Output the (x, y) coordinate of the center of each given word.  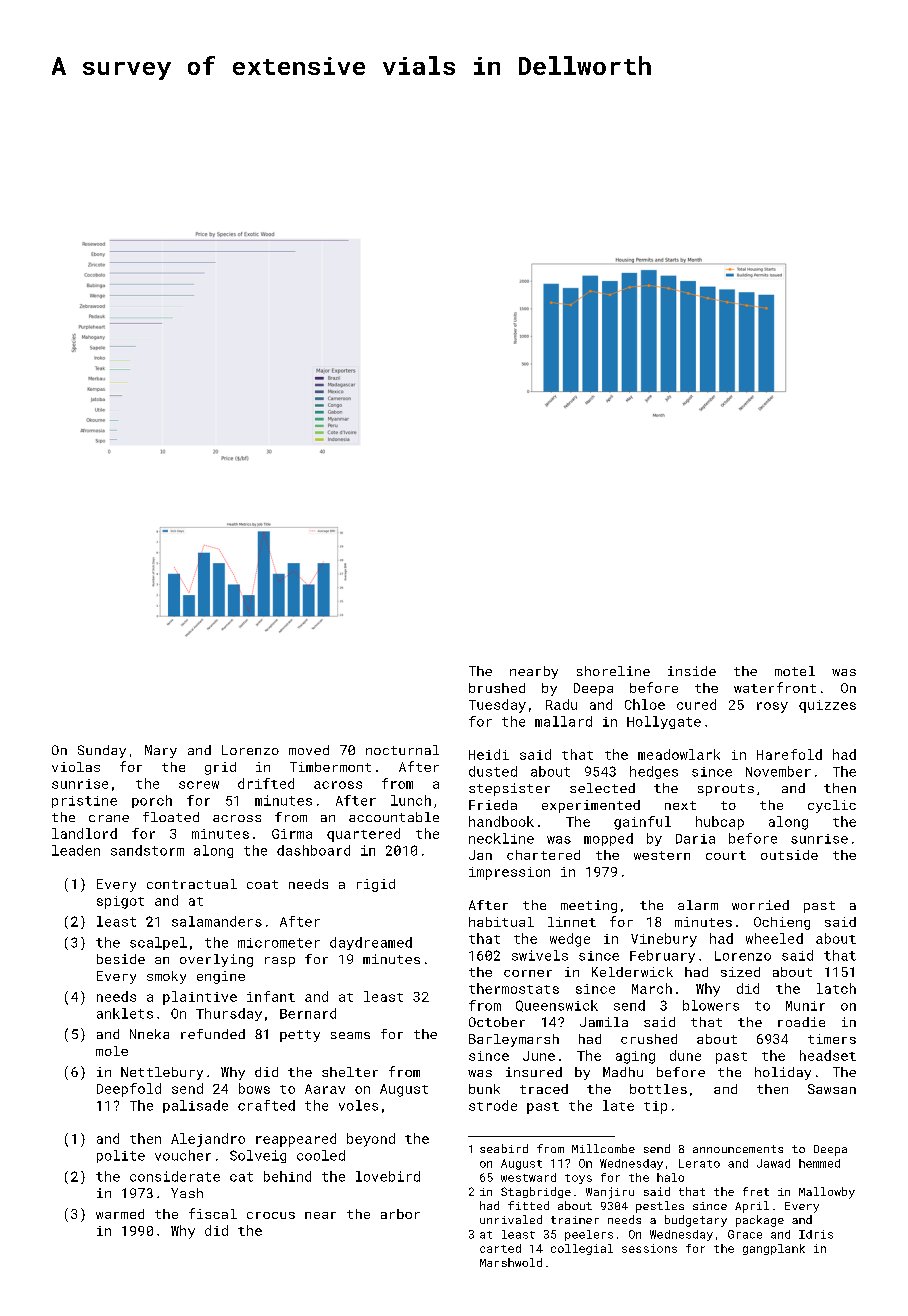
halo (670, 1177)
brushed (497, 688)
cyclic (832, 806)
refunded (213, 1034)
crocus (271, 1215)
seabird (504, 1148)
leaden (76, 850)
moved (309, 750)
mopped (608, 839)
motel (795, 671)
